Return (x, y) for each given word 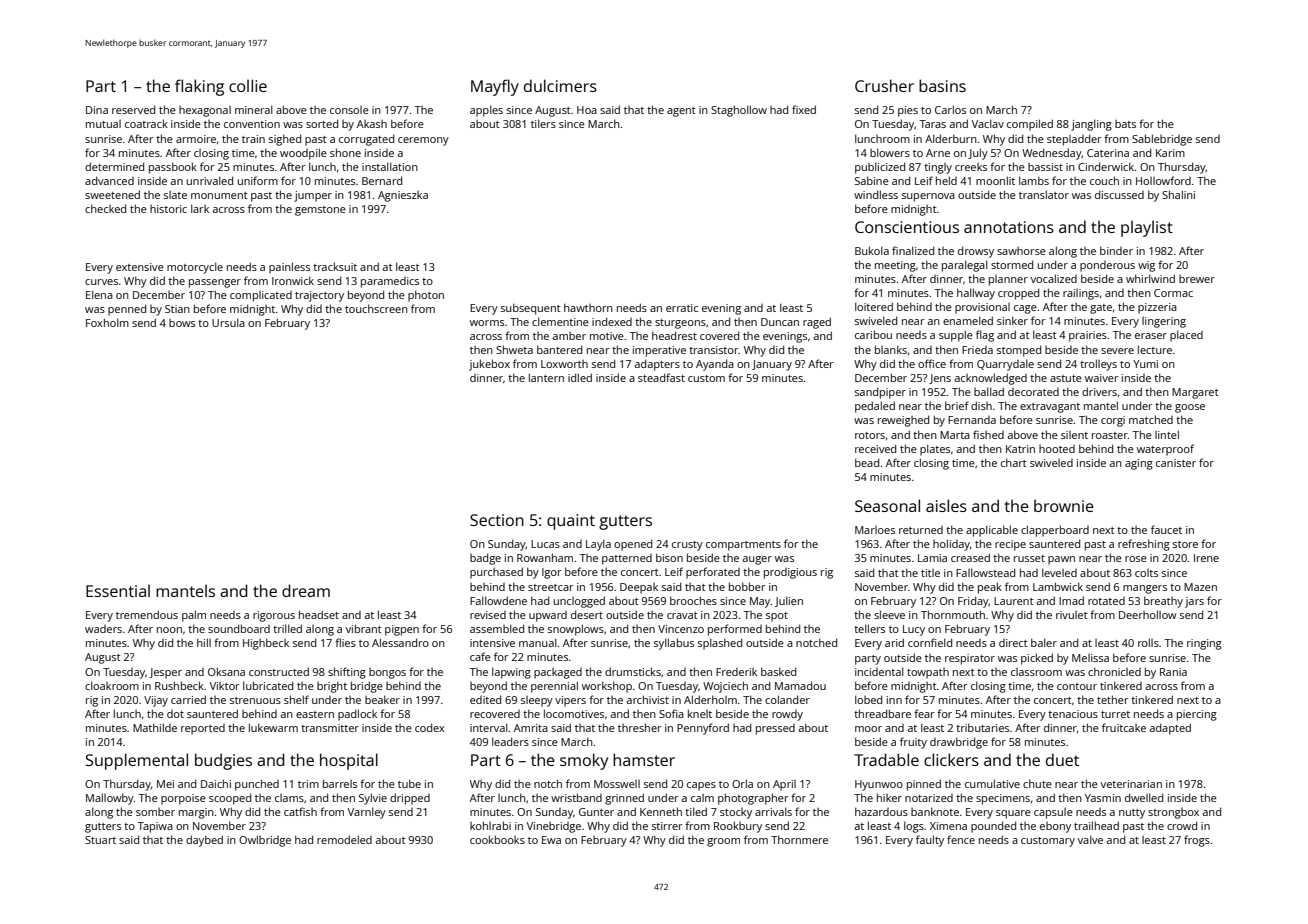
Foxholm (107, 322)
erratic (682, 308)
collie (248, 85)
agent (681, 112)
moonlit (995, 180)
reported (203, 729)
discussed (1119, 194)
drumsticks (633, 671)
